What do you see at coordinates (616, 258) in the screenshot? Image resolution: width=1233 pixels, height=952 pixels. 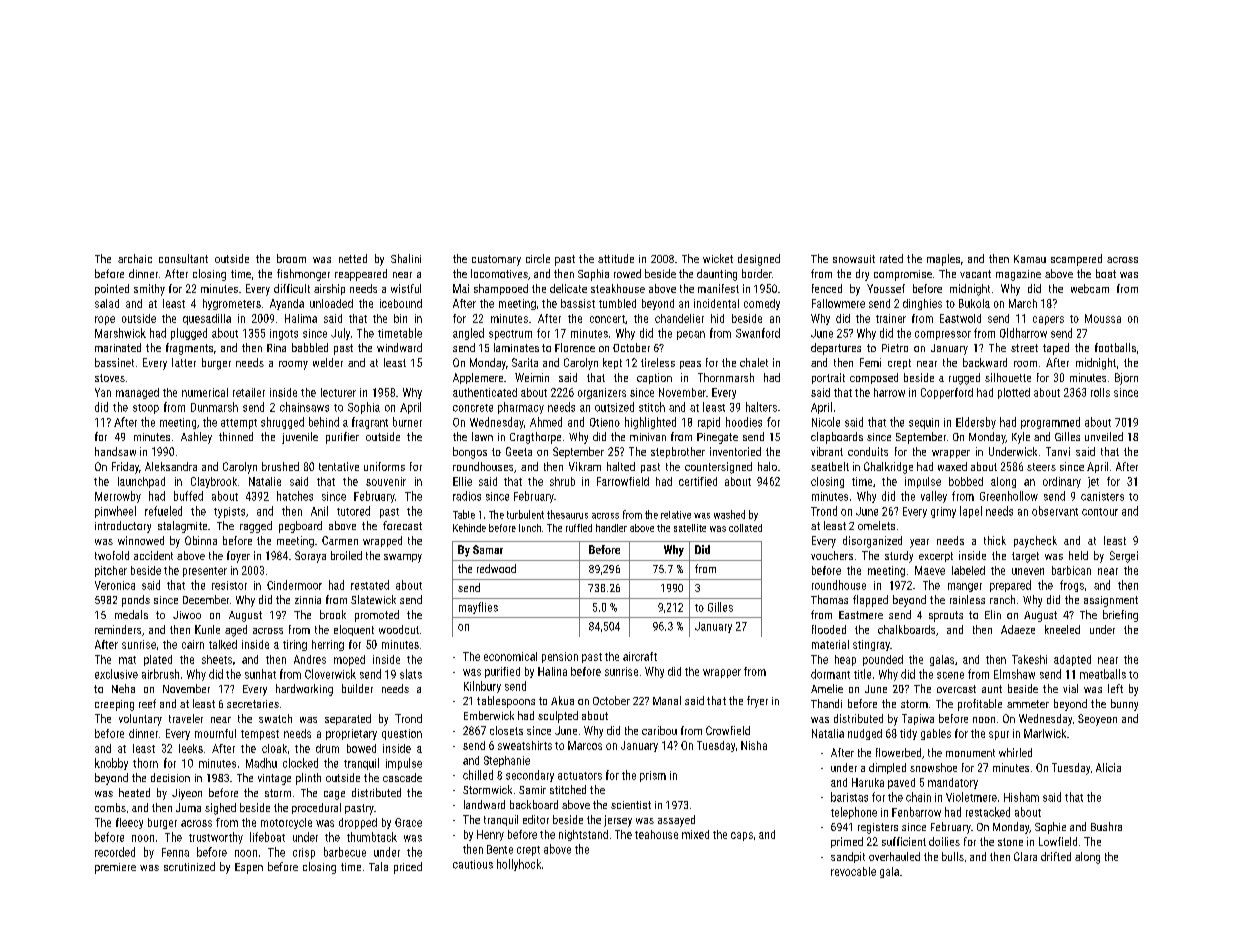 I see `attitude` at bounding box center [616, 258].
